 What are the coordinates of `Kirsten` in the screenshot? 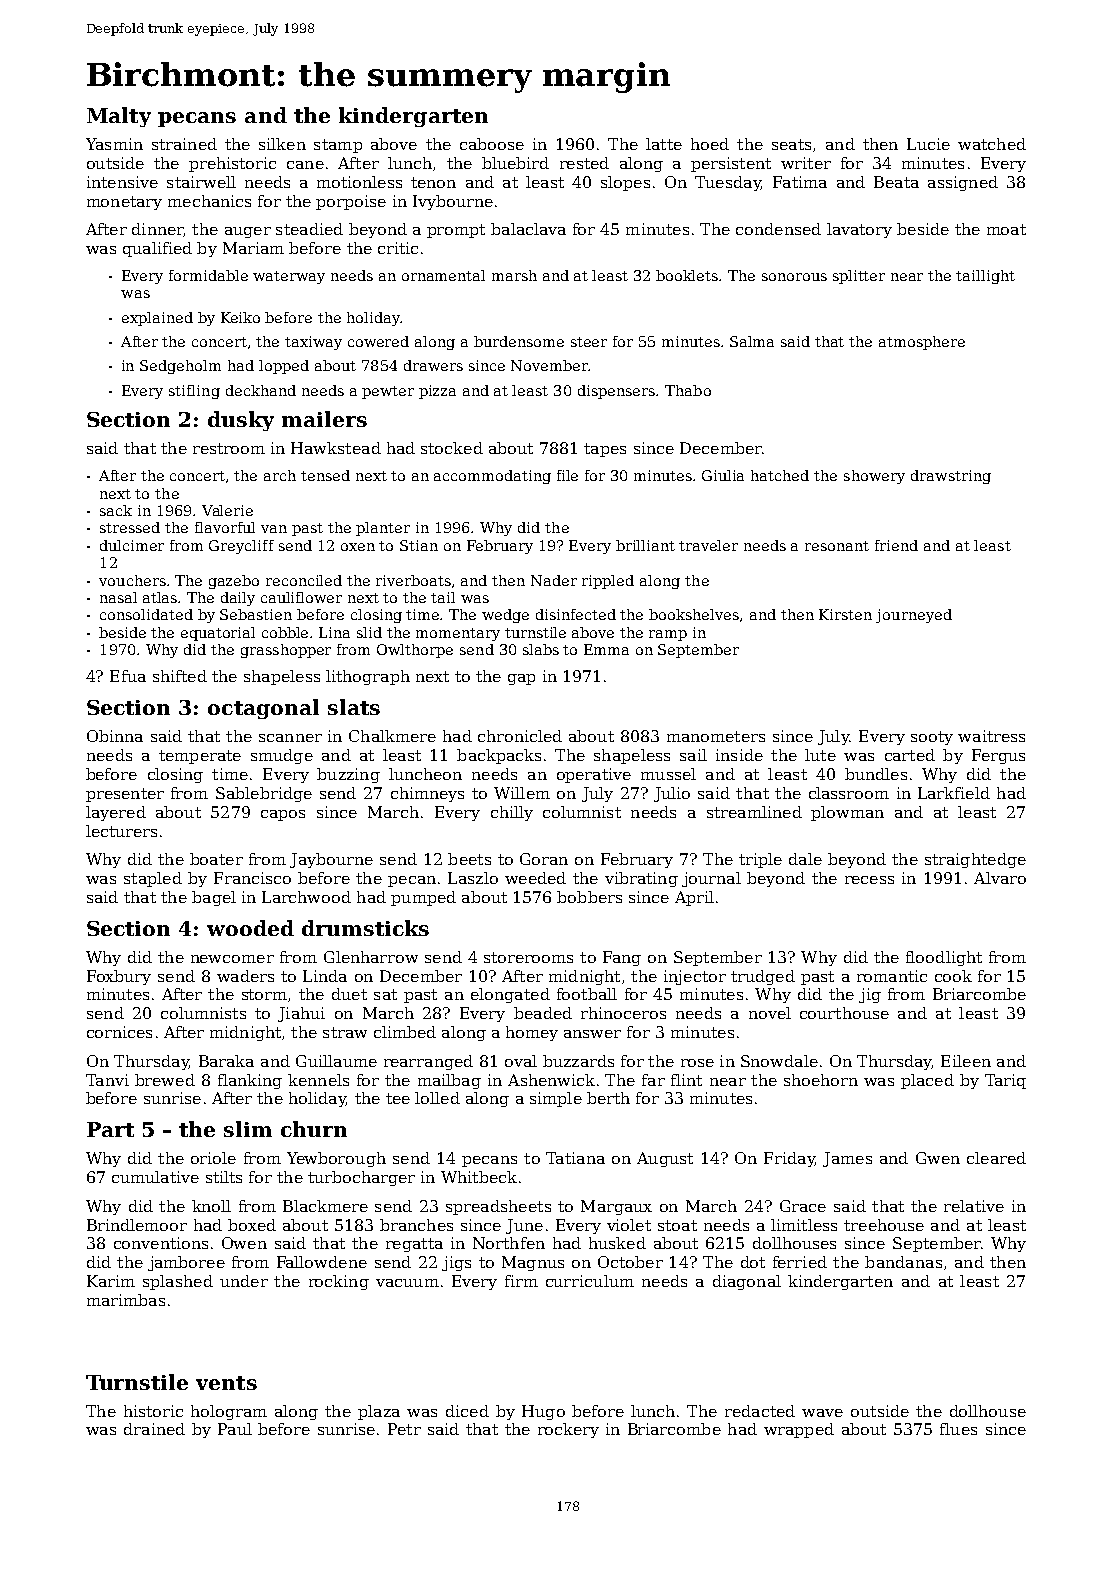 It's located at (845, 614).
